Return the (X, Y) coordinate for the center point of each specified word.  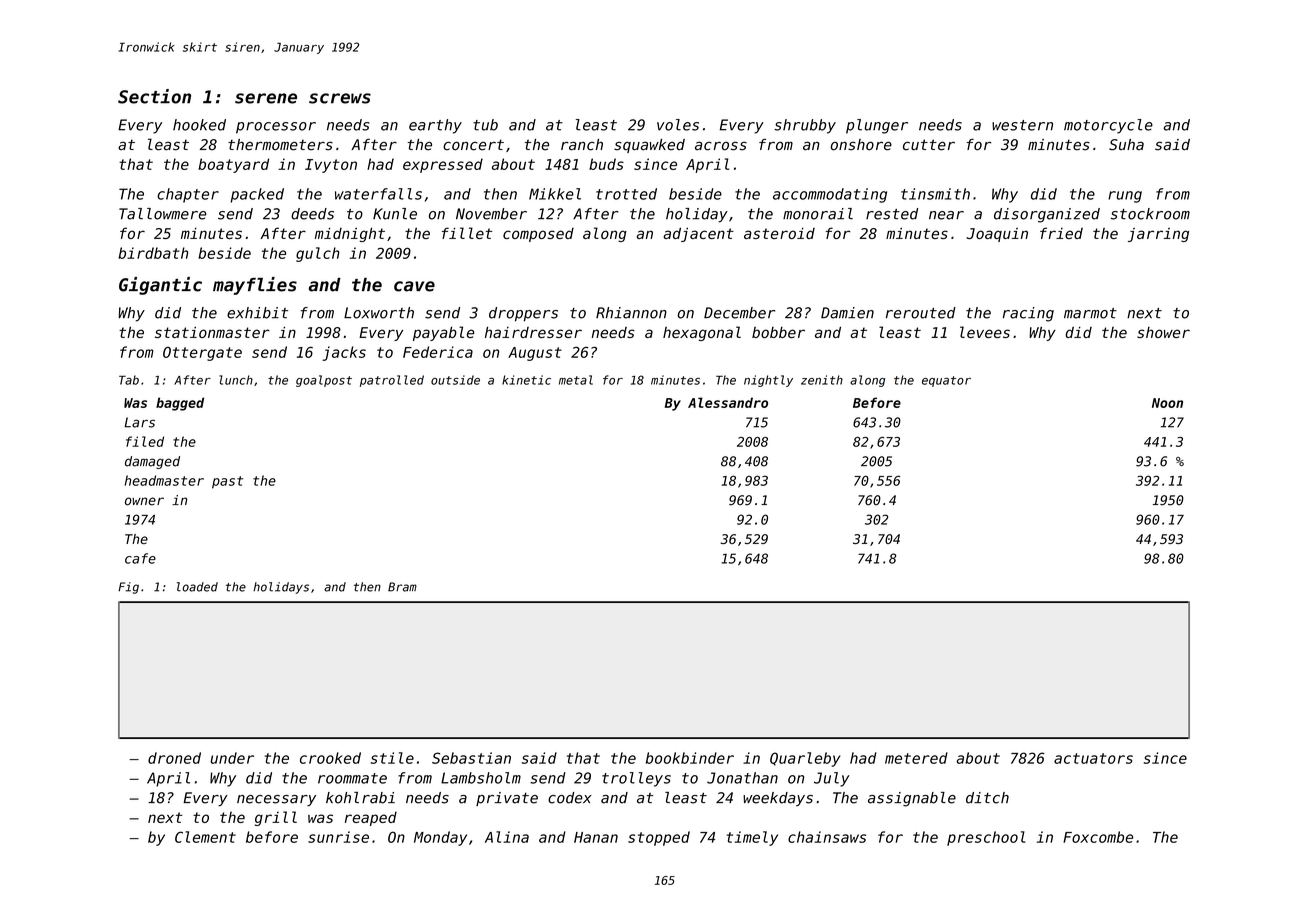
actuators (1093, 758)
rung (1125, 197)
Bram (402, 587)
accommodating (830, 195)
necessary (276, 800)
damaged (152, 462)
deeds (312, 214)
